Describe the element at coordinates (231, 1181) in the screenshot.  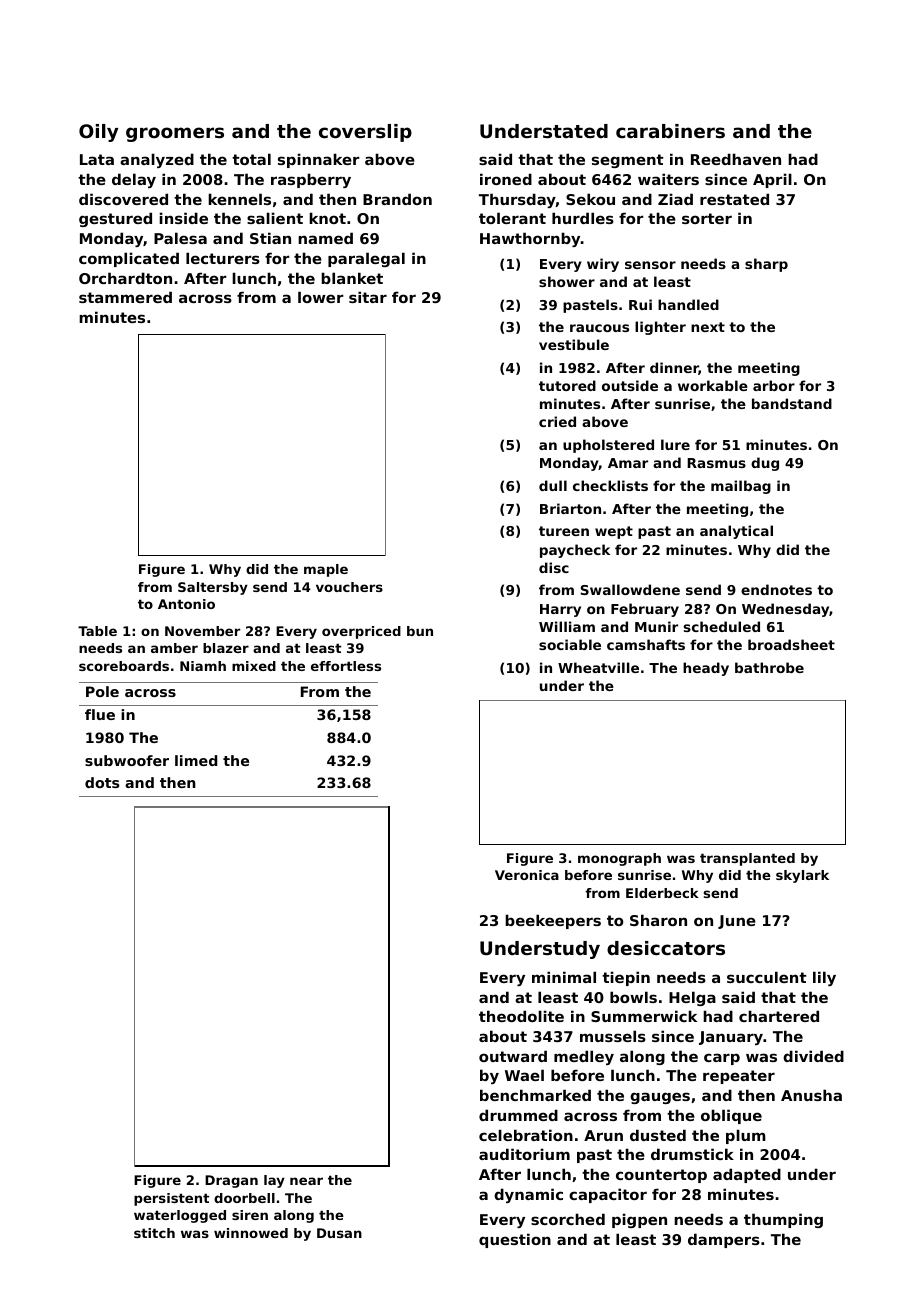
I see `Dragan` at that location.
